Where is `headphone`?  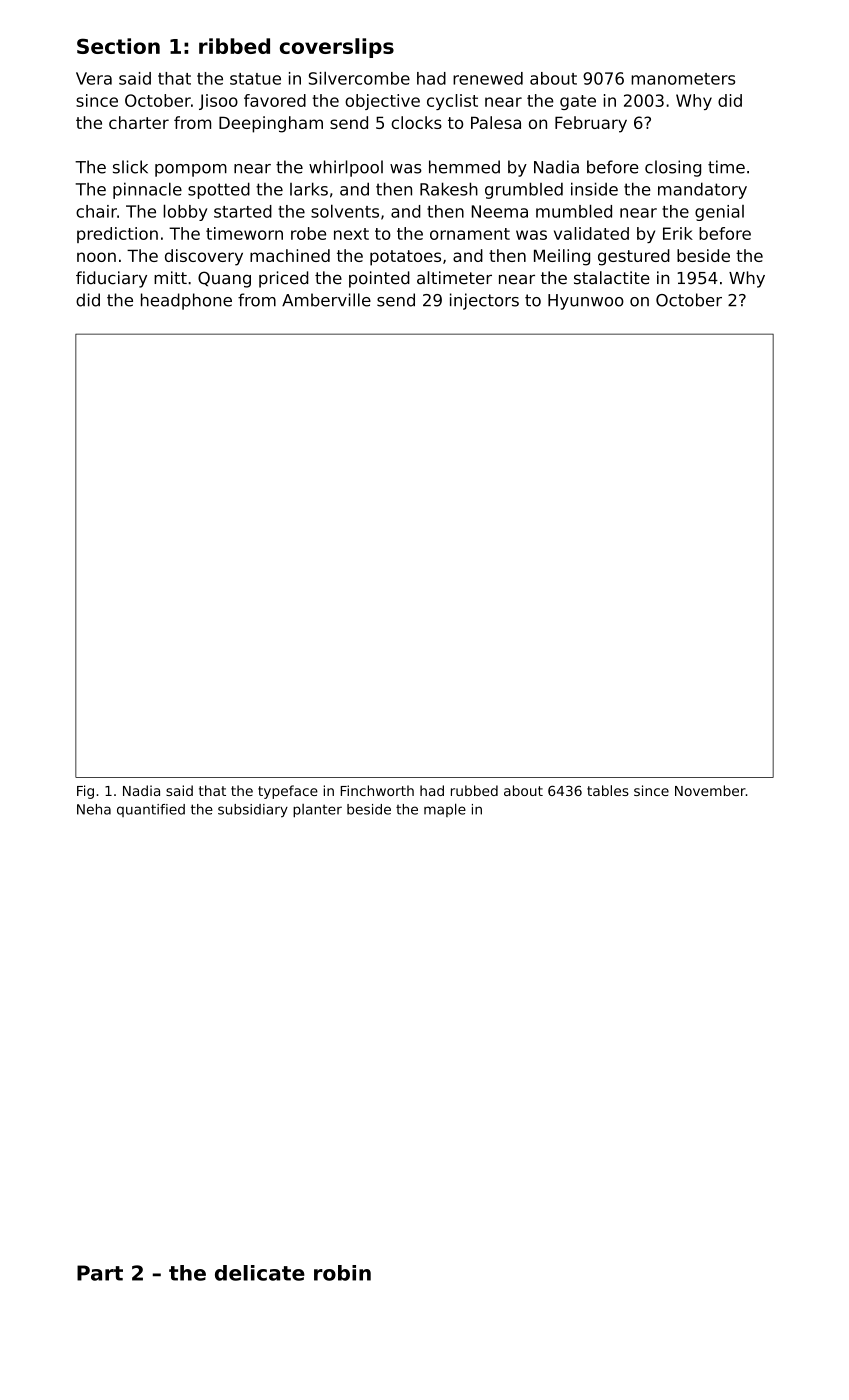
headphone is located at coordinates (186, 301).
